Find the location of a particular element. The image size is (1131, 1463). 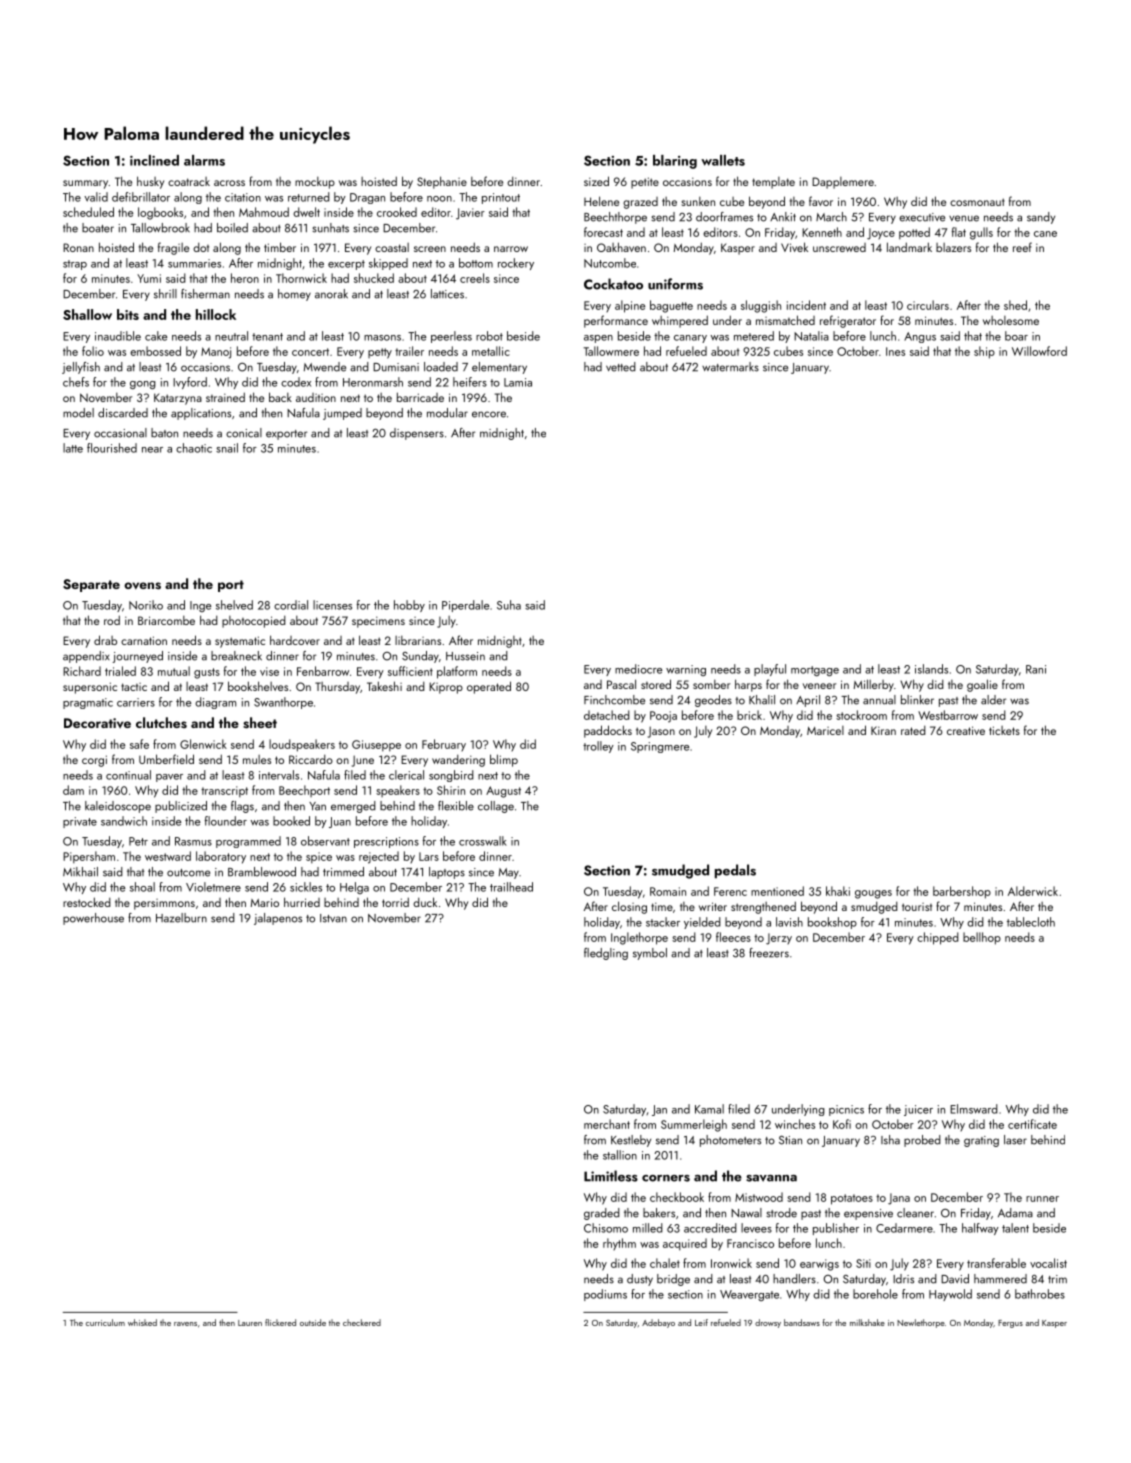

Rani is located at coordinates (1036, 669).
